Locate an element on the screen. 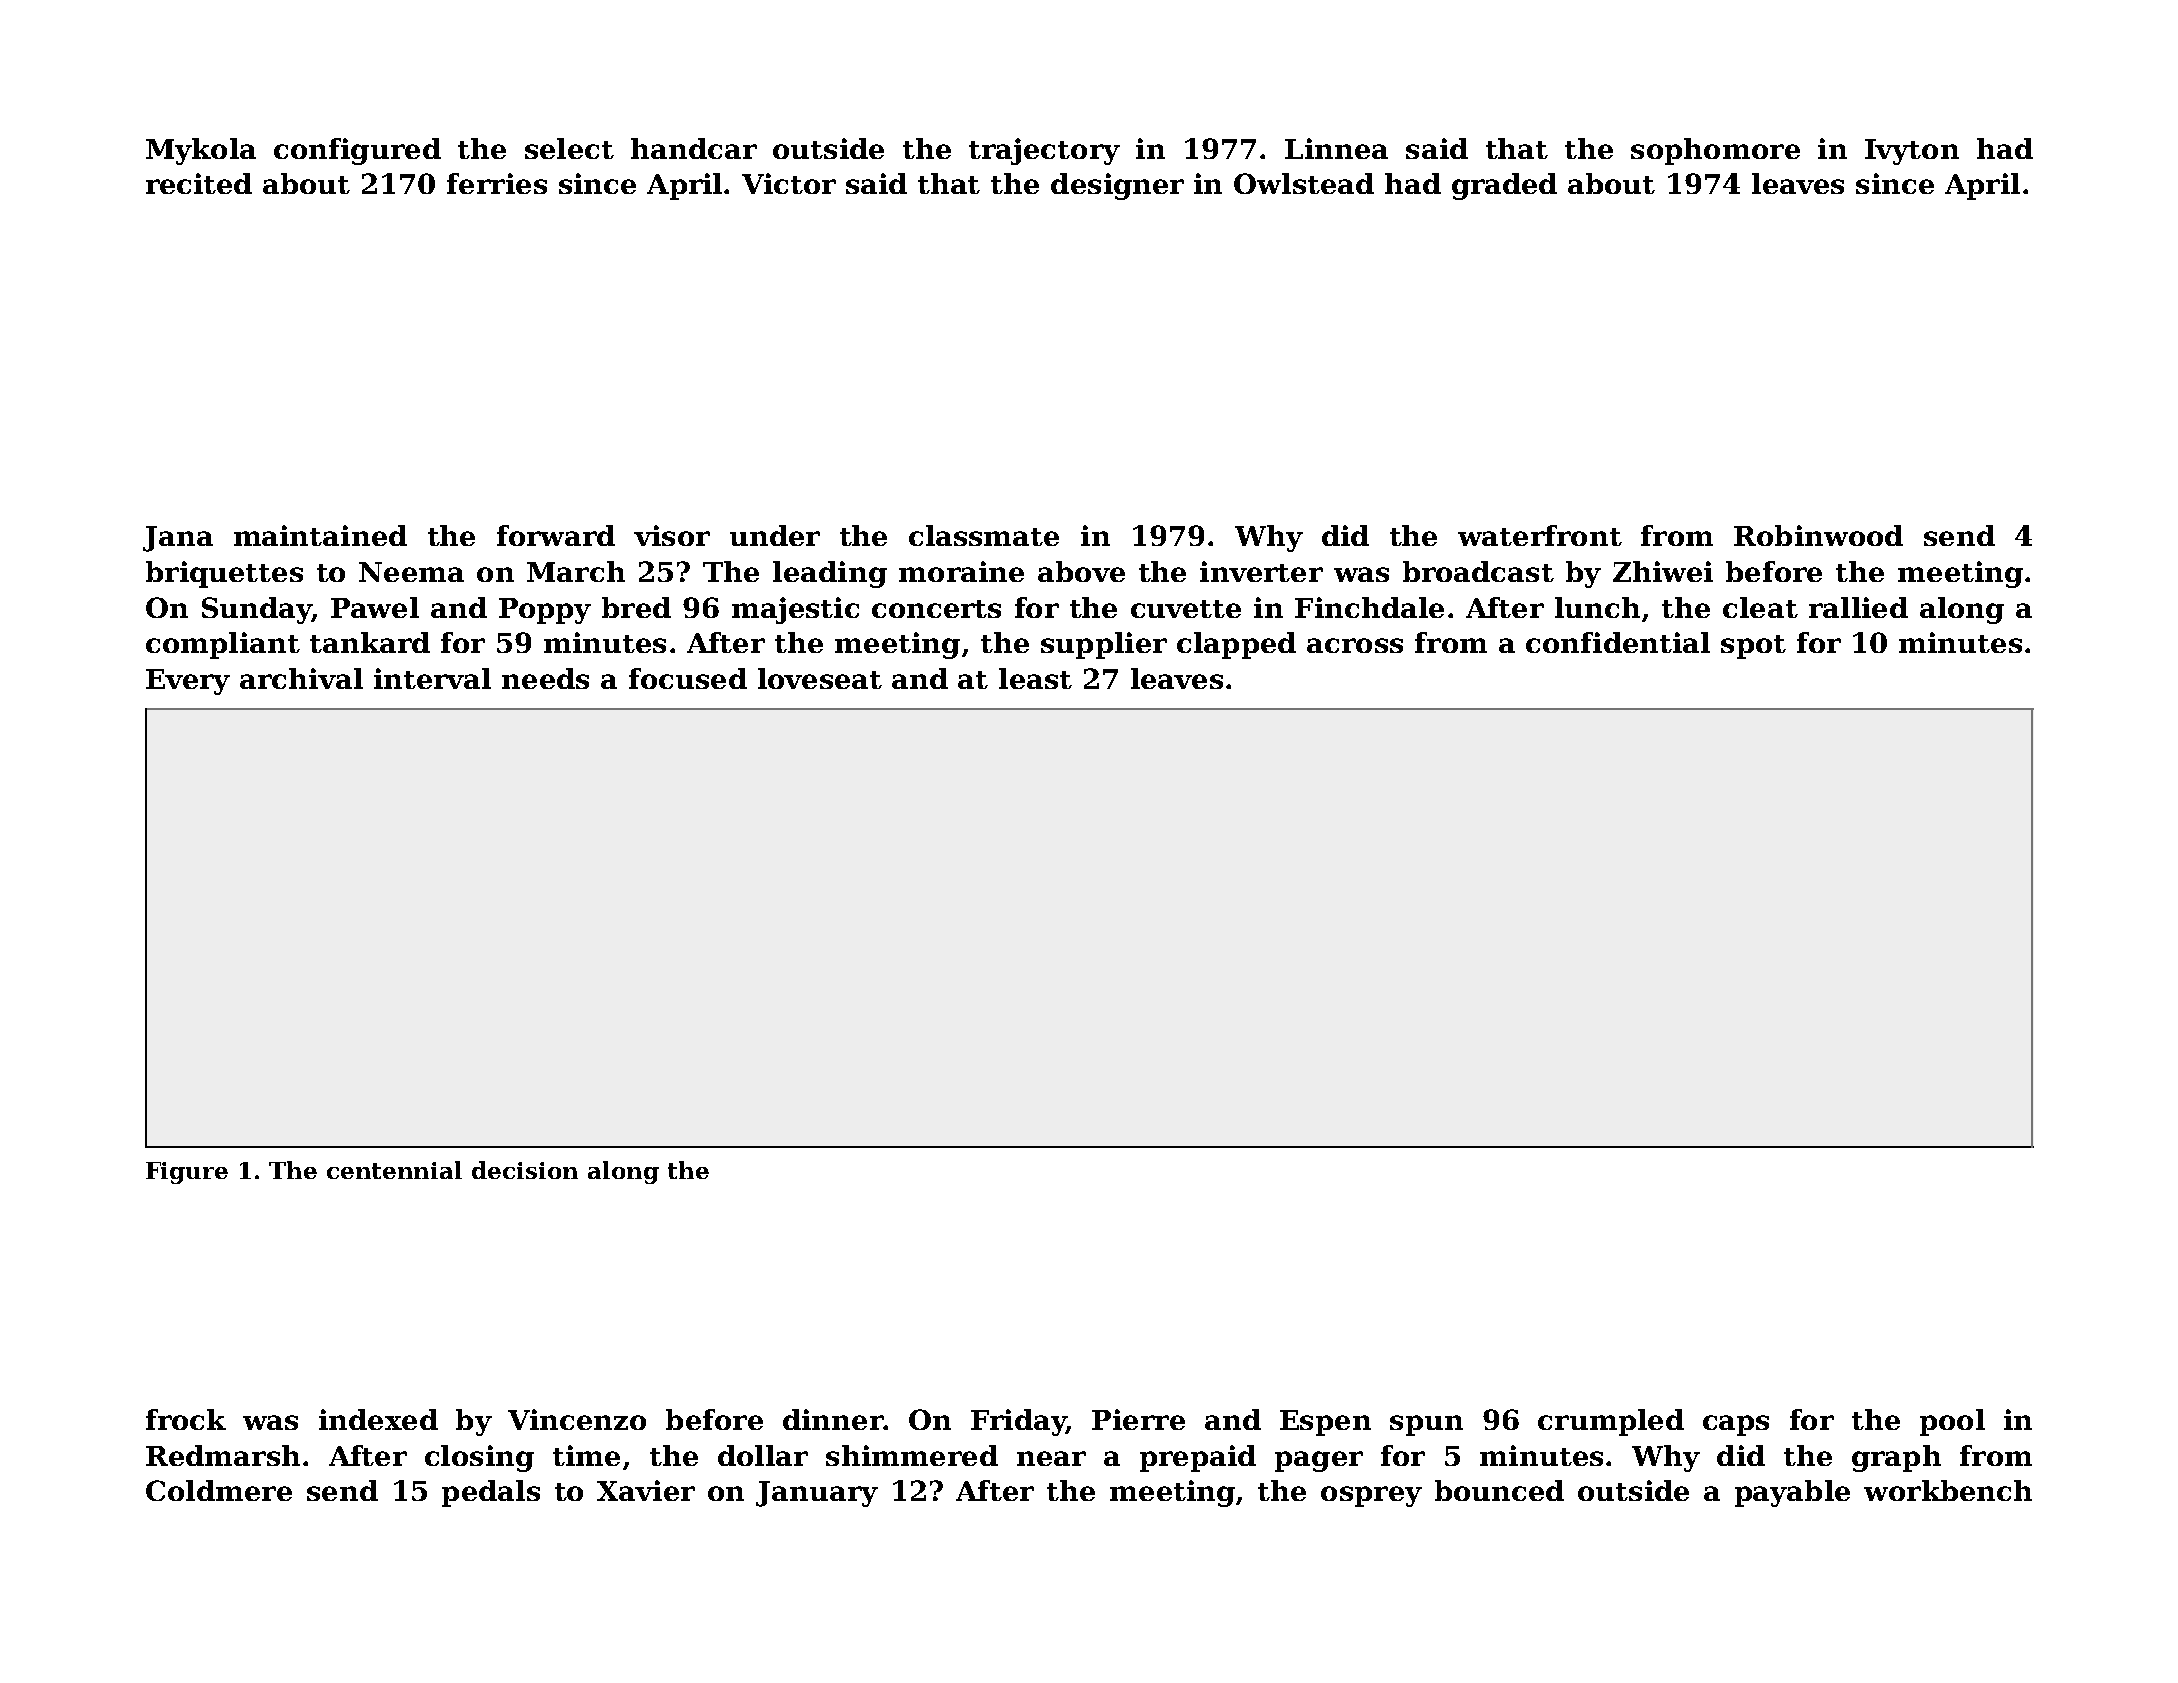 The height and width of the screenshot is (1683, 2178). Espen is located at coordinates (1325, 1423).
